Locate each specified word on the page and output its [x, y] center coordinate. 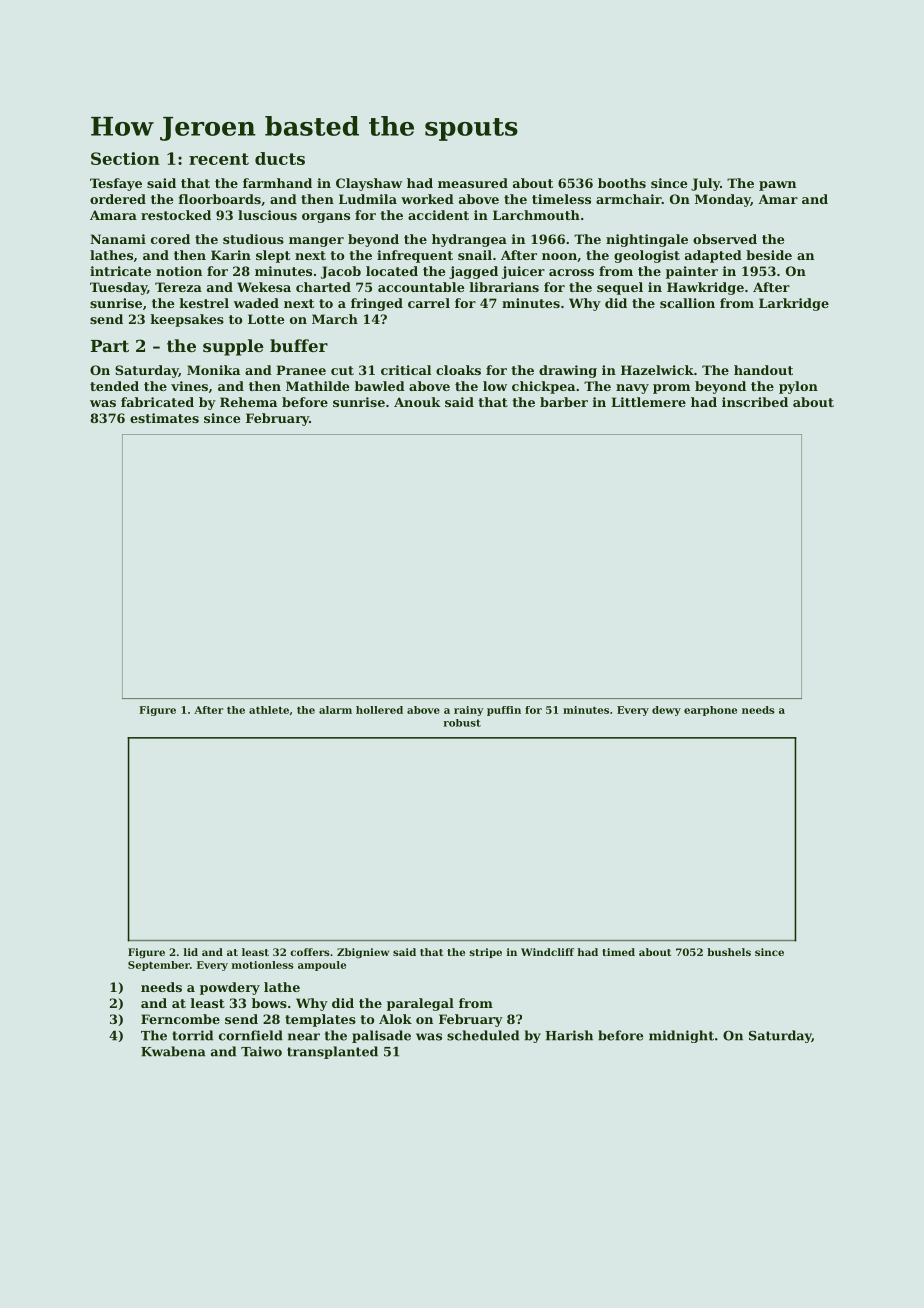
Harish [569, 1035]
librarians [504, 287]
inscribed [755, 402]
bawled [380, 386]
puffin [504, 711]
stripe [485, 953]
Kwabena [173, 1051]
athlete [269, 710]
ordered [118, 199]
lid [191, 952]
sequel [620, 288]
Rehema [248, 402]
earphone [710, 711]
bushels [729, 952]
